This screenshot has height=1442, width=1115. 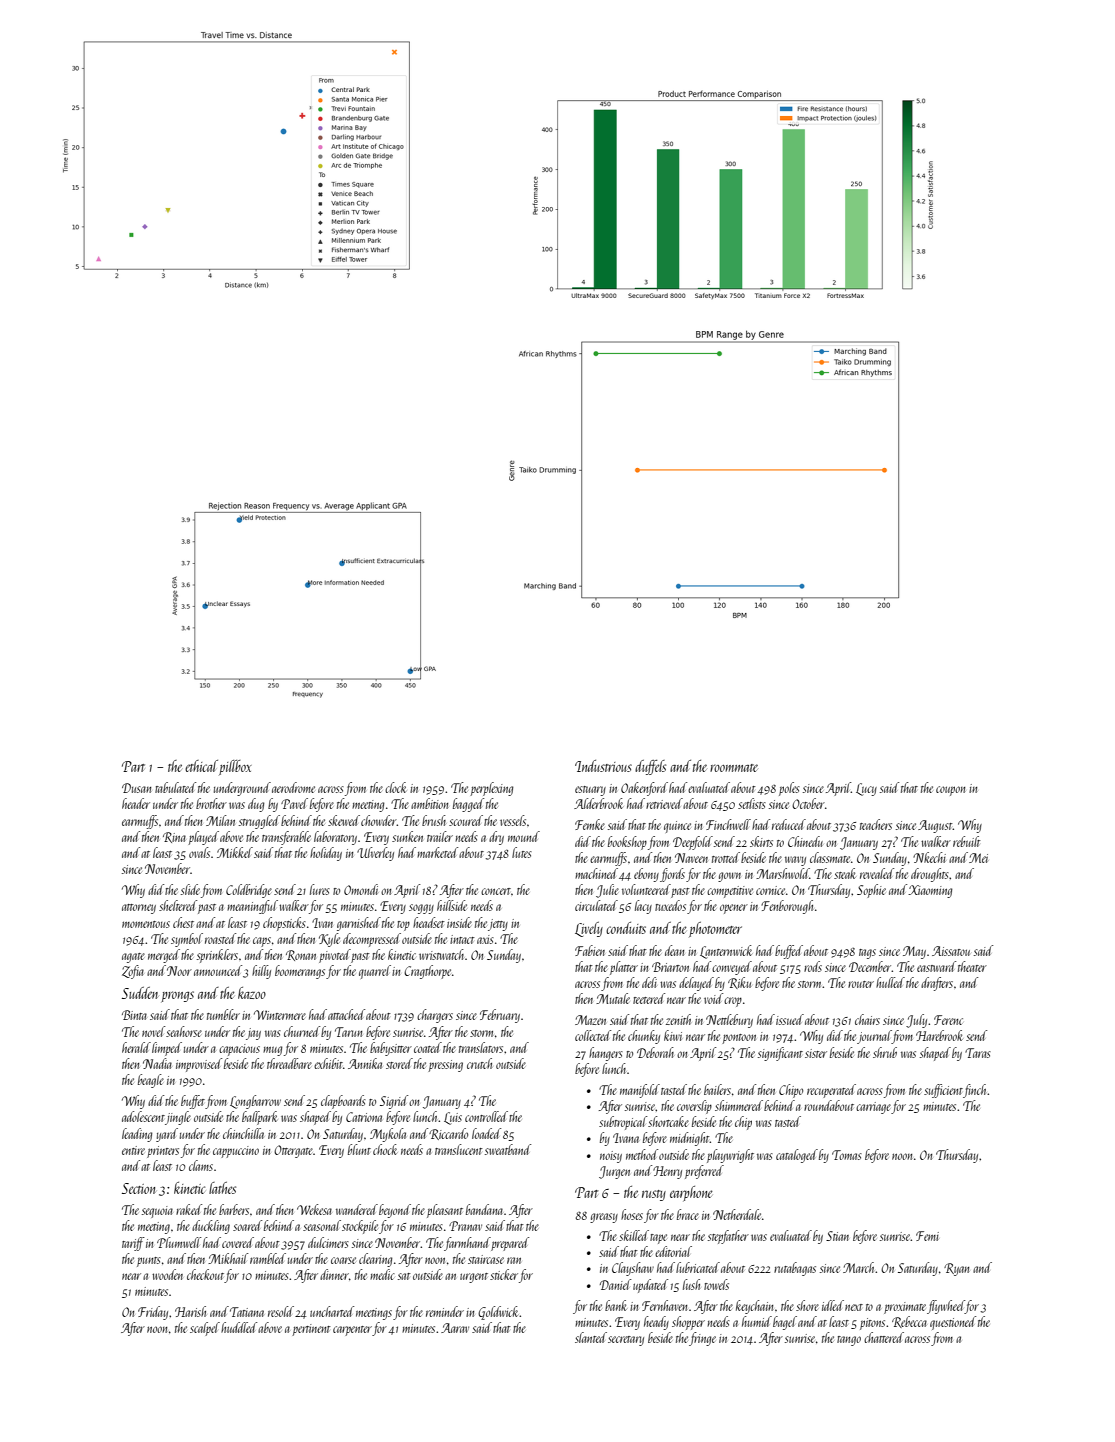 I want to click on Dusan, so click(x=136, y=788).
